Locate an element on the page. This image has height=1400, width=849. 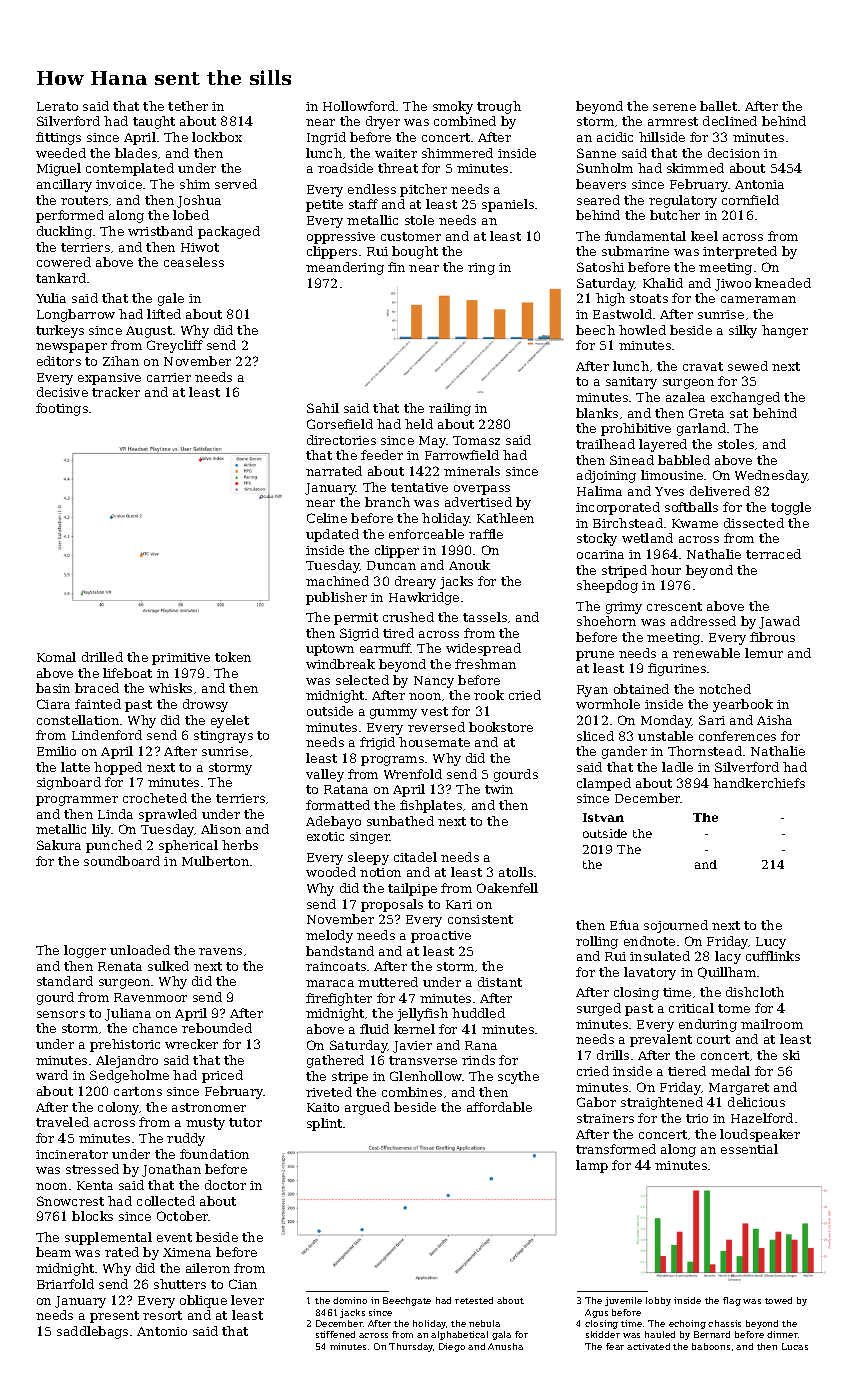
Anusha is located at coordinates (505, 1346).
